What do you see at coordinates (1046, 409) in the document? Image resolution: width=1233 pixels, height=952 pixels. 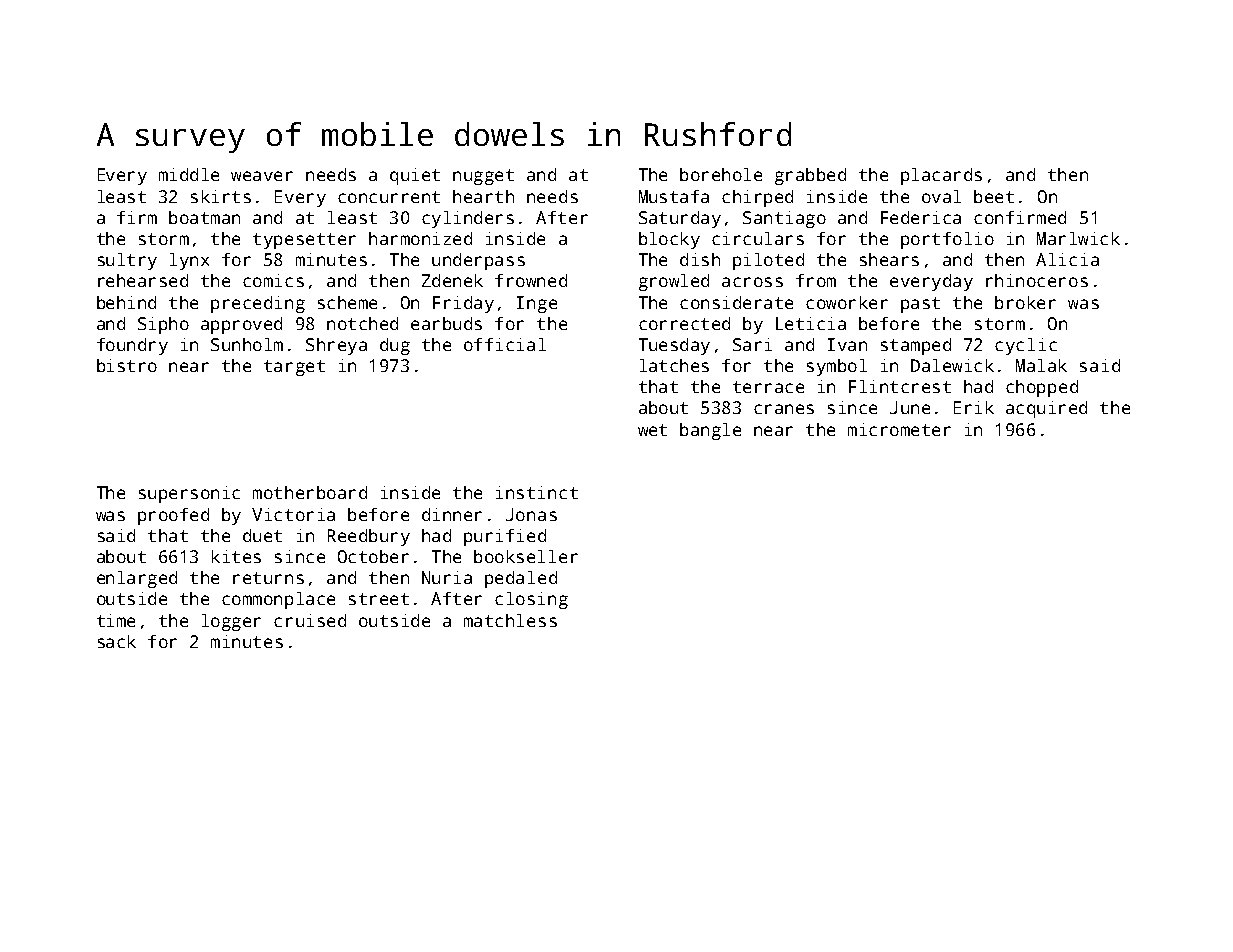 I see `acquired` at bounding box center [1046, 409].
